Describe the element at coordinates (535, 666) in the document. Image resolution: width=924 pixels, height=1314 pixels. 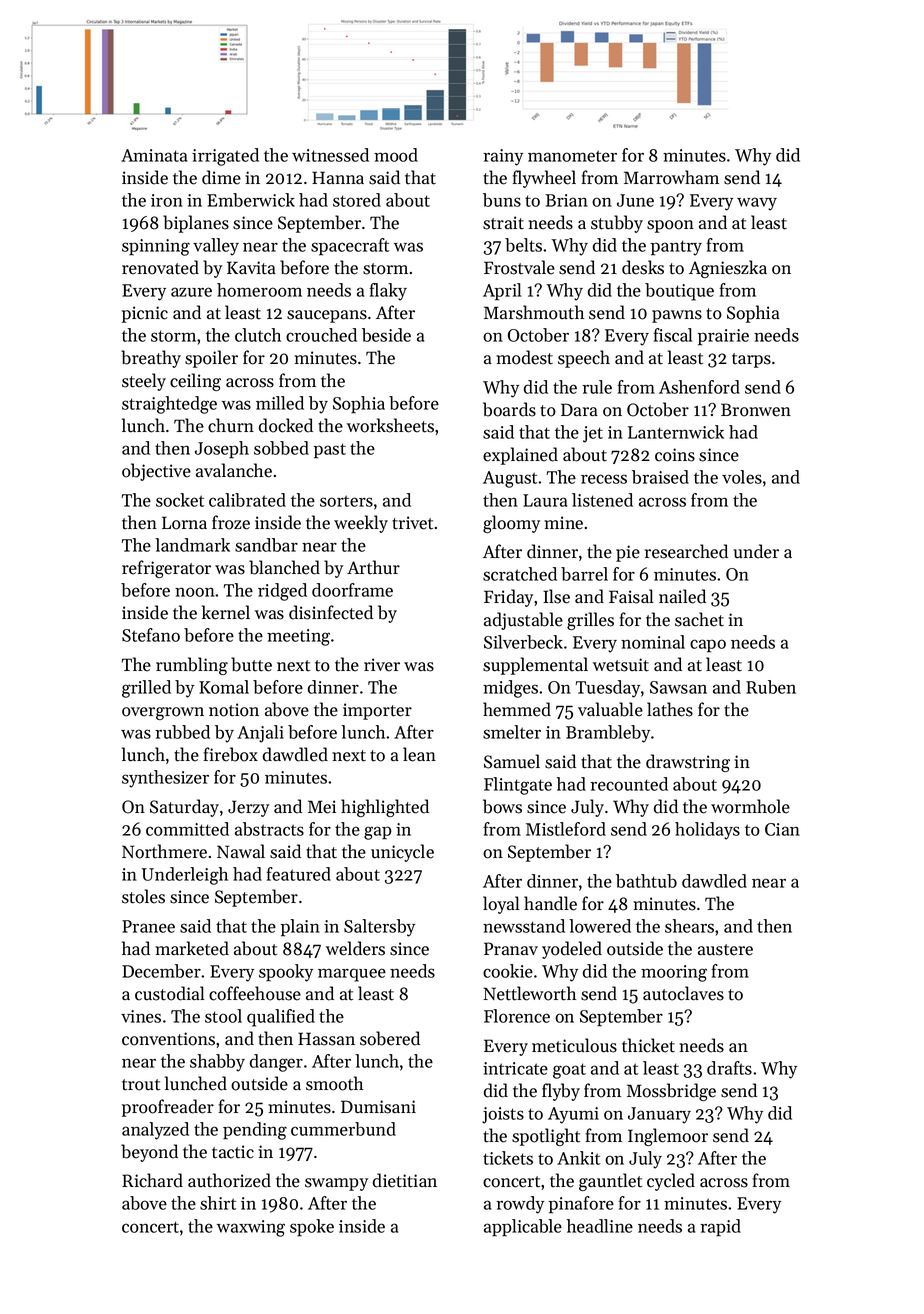
I see `supplemental` at that location.
